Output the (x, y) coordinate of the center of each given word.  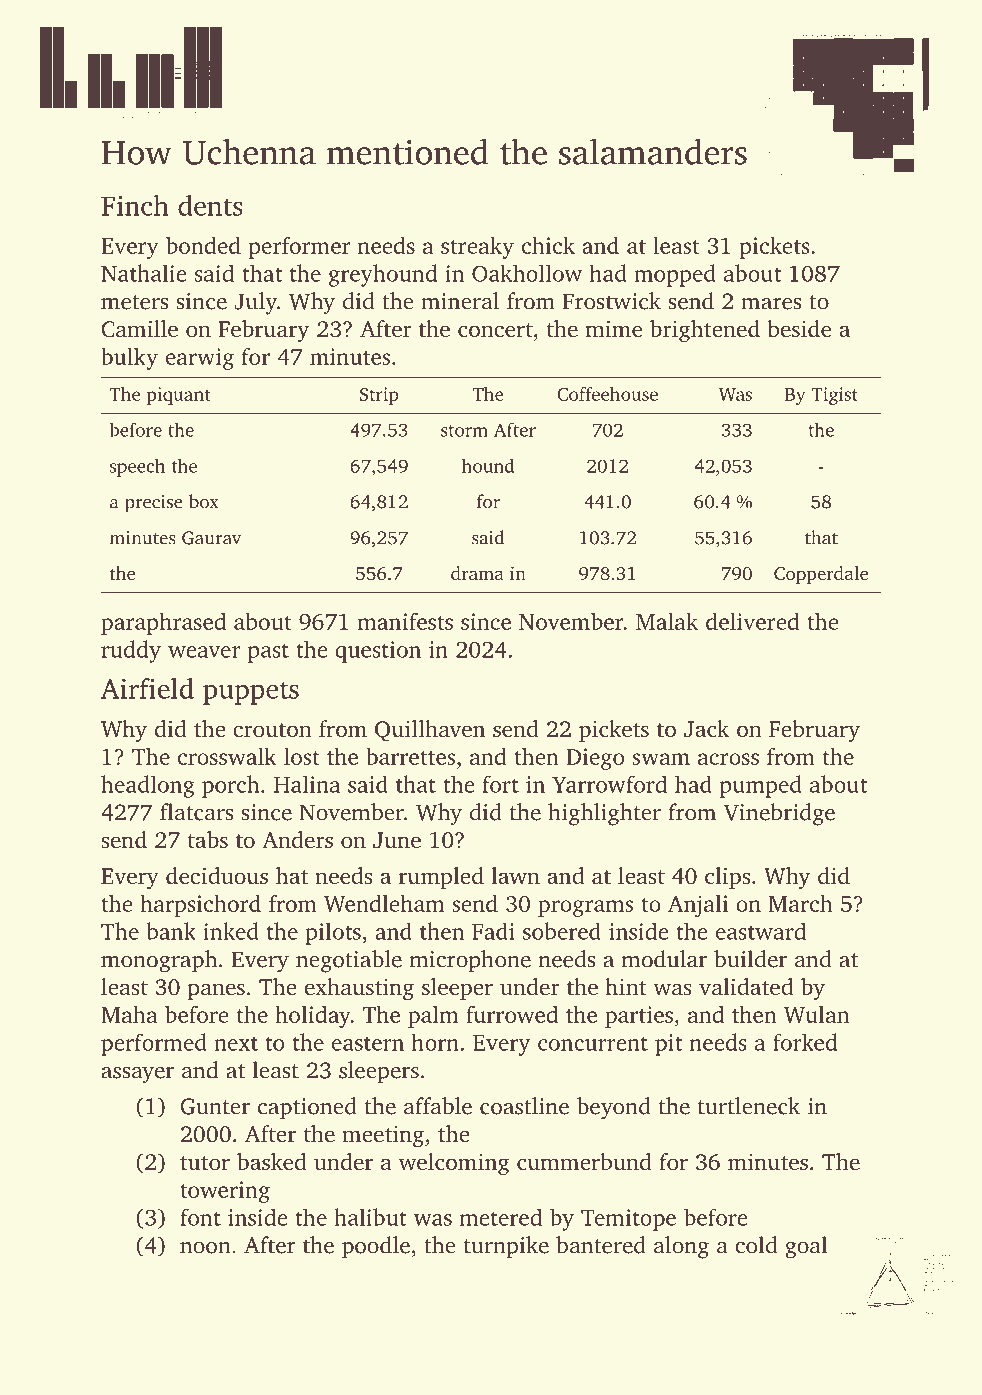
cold (756, 1245)
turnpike (506, 1247)
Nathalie (144, 273)
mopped (675, 275)
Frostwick (611, 301)
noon (205, 1248)
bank (171, 931)
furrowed (512, 1014)
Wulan (817, 1014)
